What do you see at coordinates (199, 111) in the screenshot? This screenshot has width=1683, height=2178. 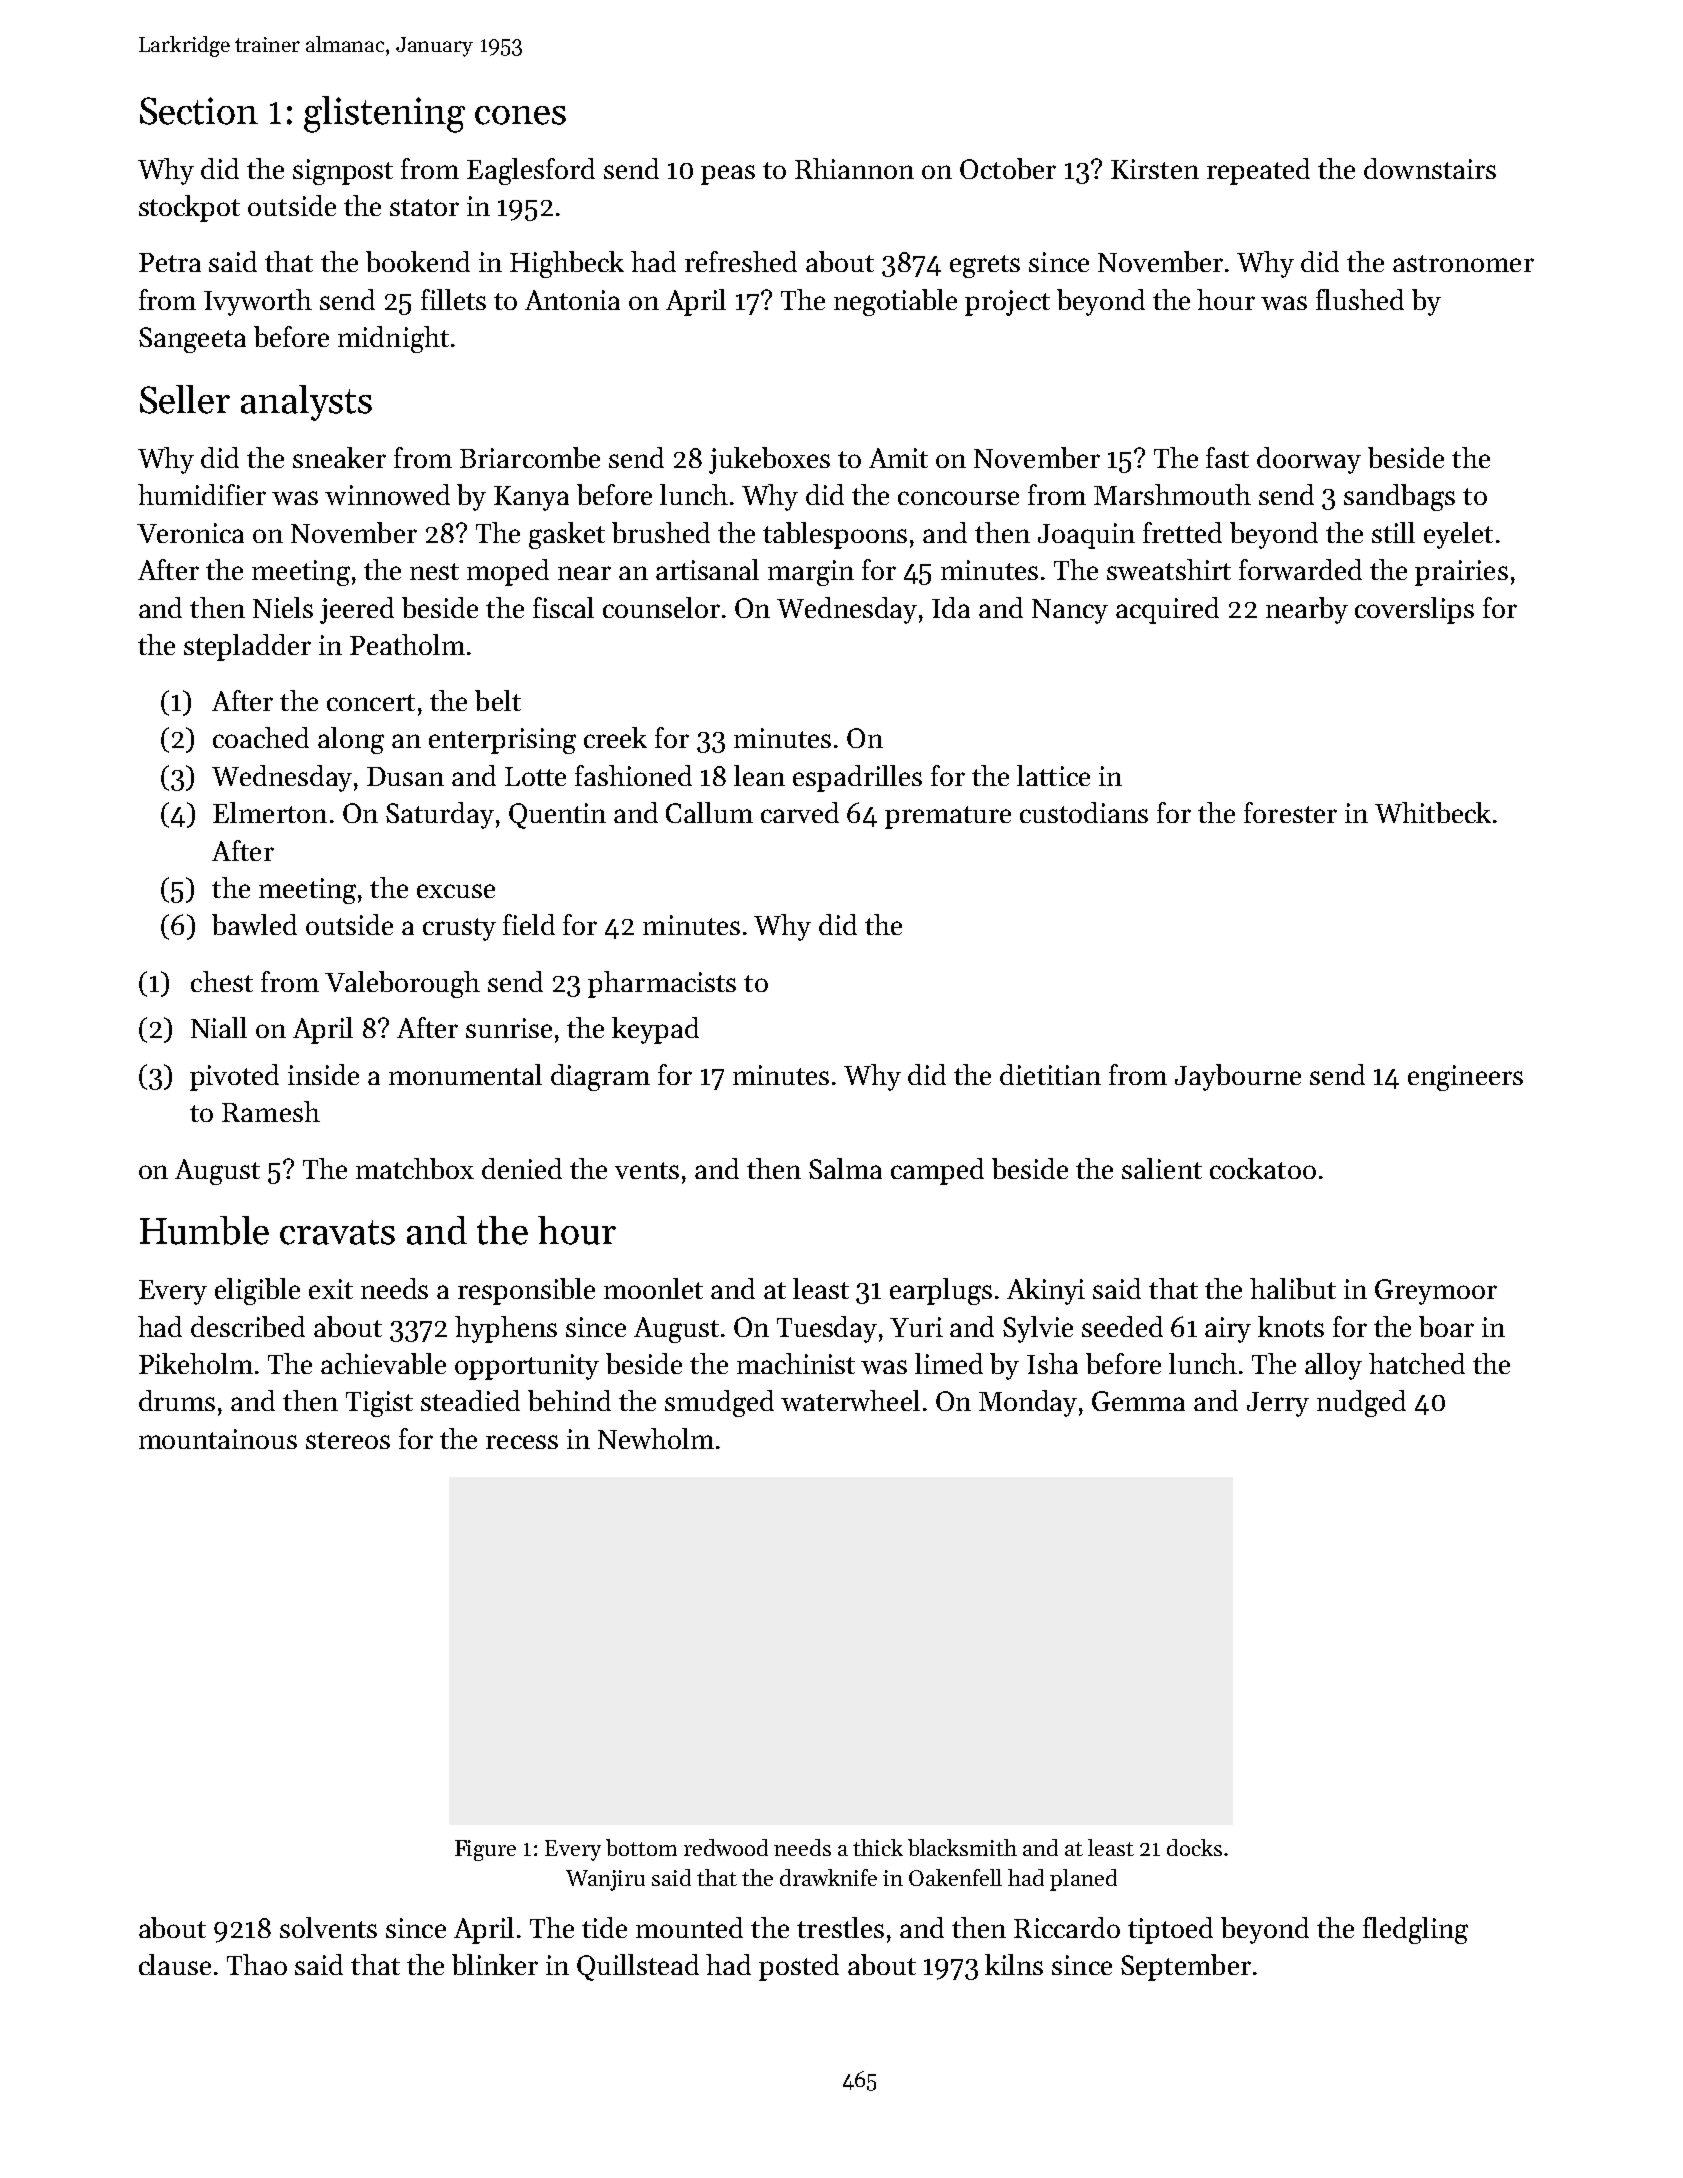 I see `Section` at bounding box center [199, 111].
